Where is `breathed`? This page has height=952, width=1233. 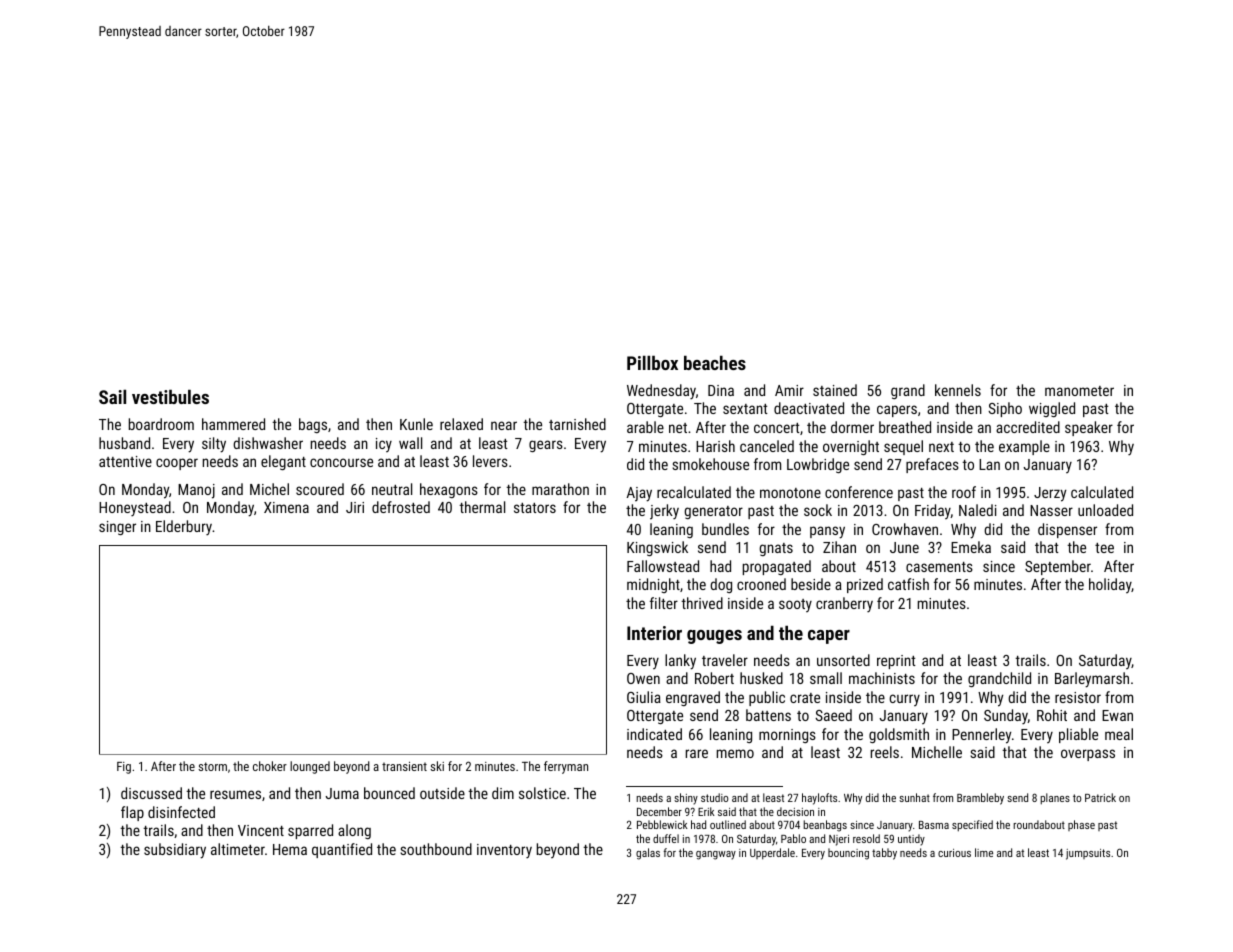
breathed is located at coordinates (905, 427).
